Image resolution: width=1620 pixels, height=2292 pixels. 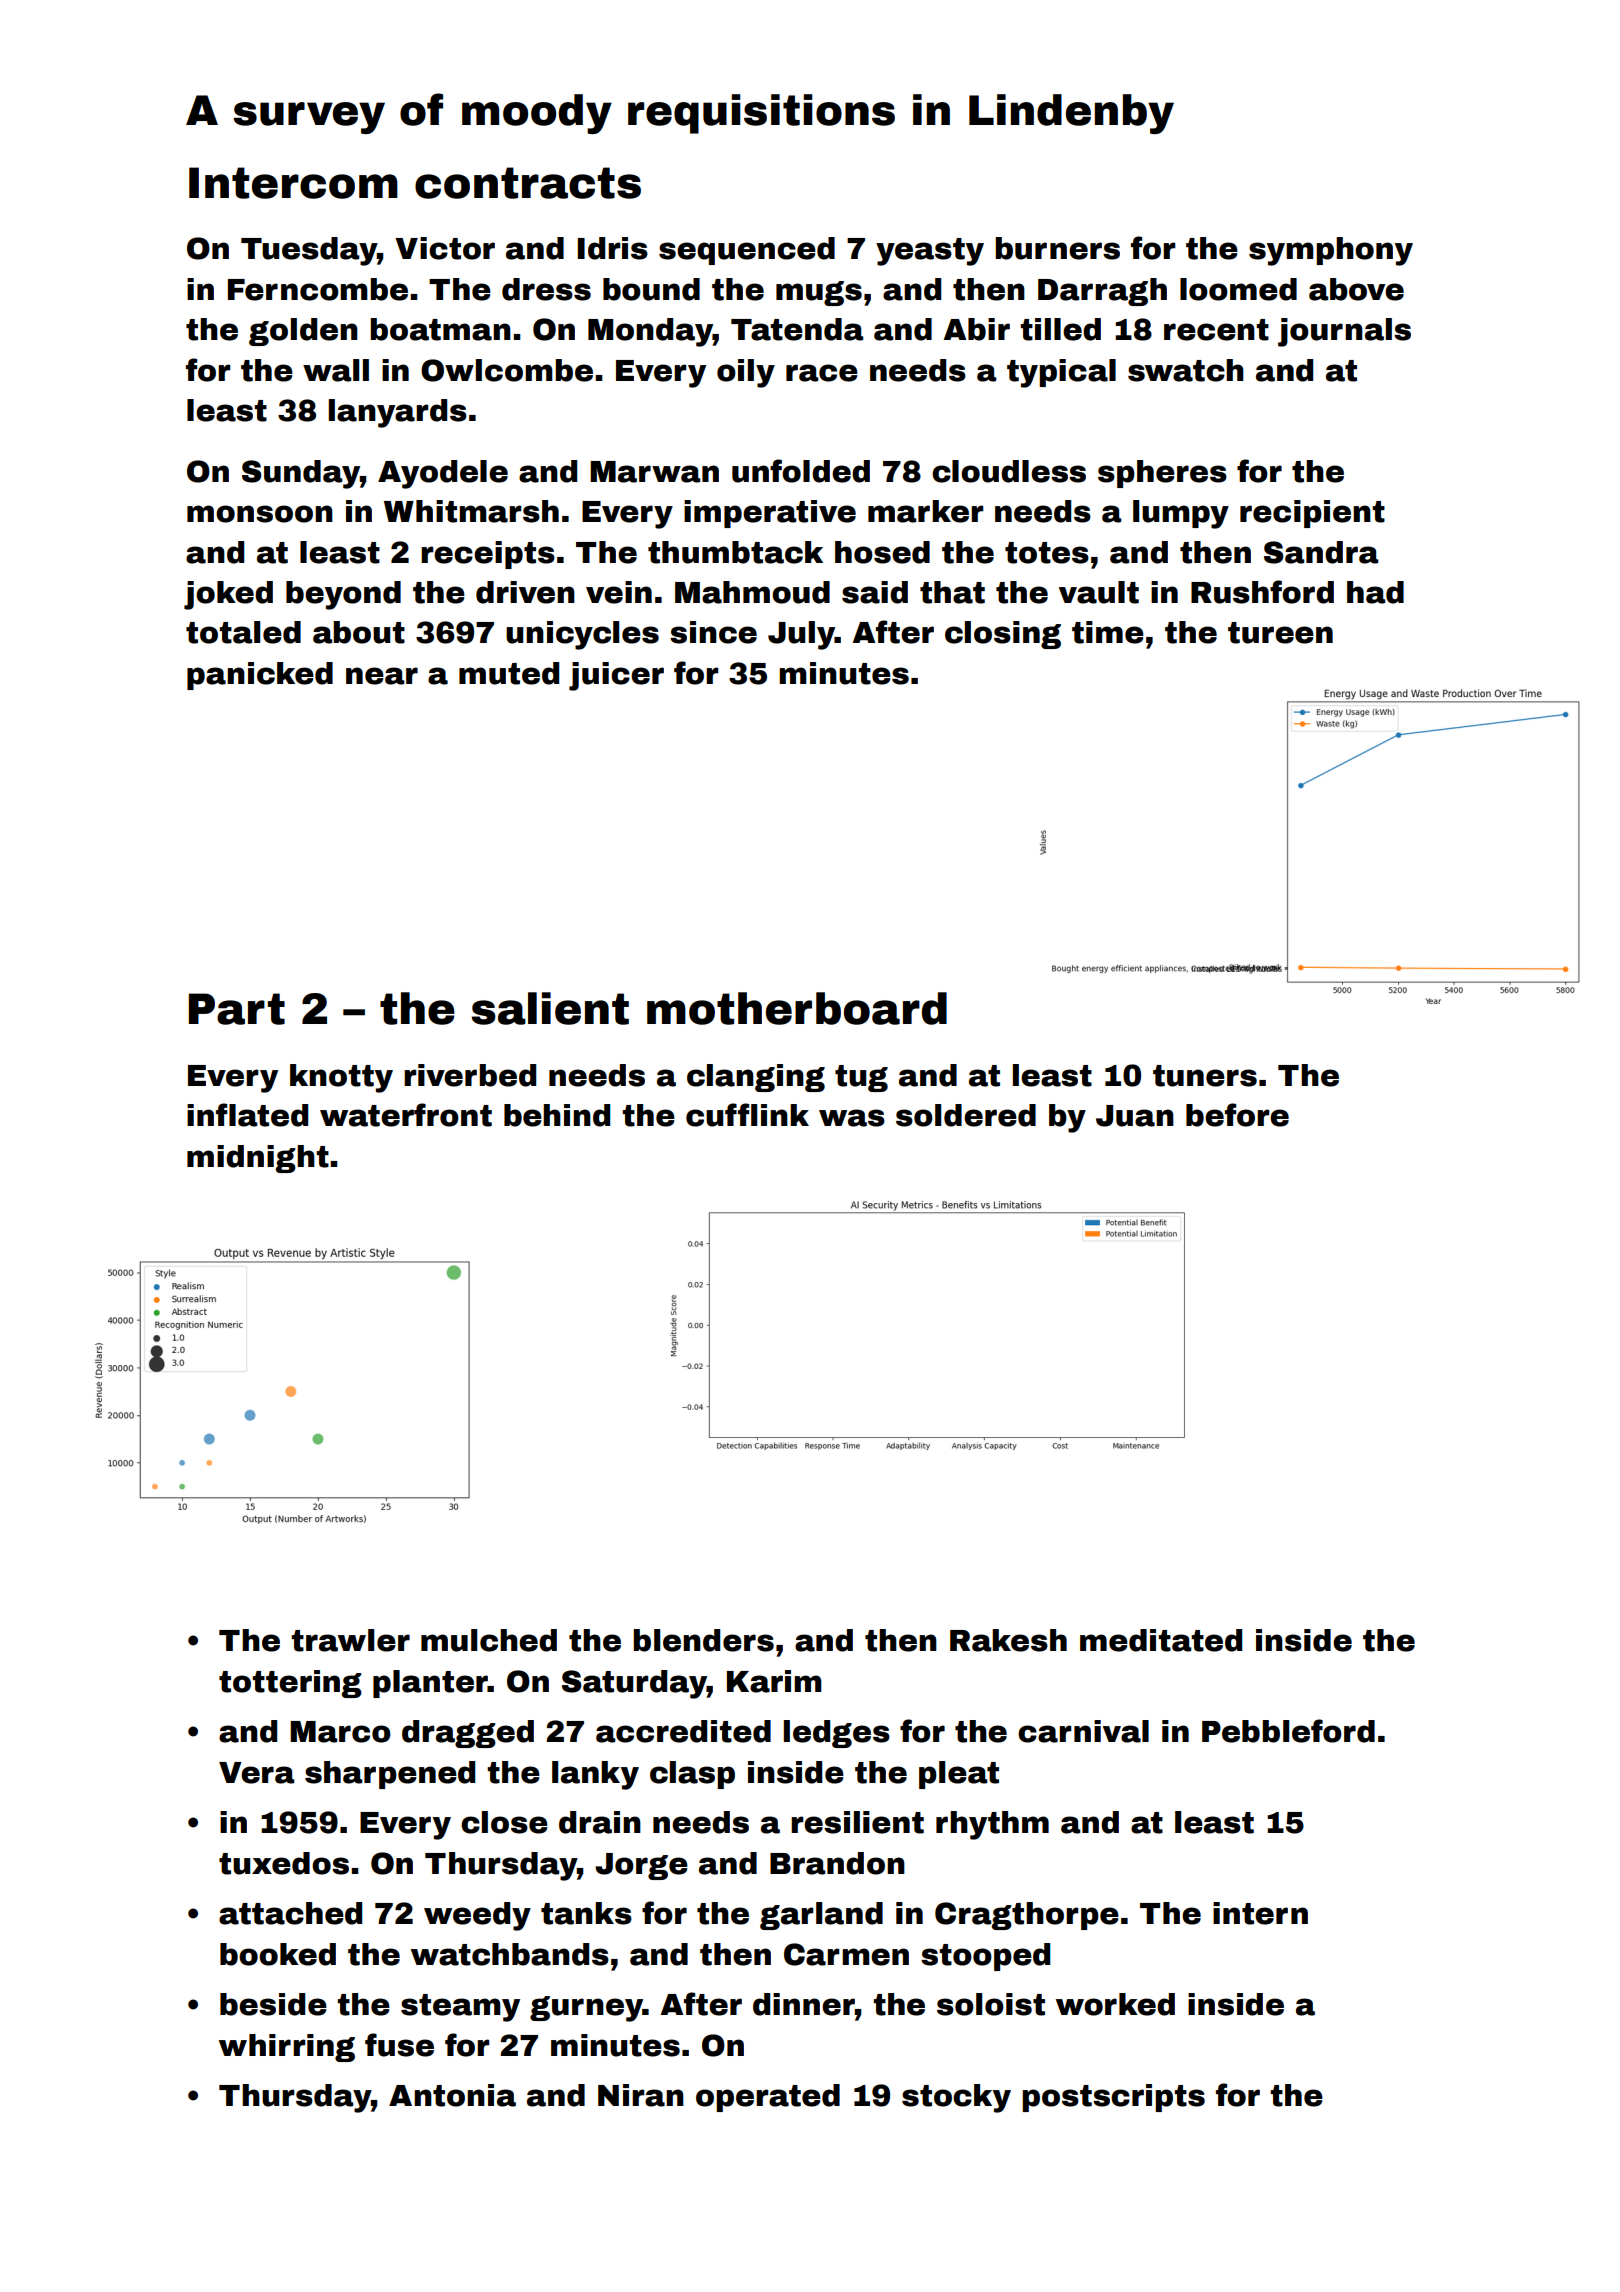 I want to click on behind, so click(x=557, y=1115).
